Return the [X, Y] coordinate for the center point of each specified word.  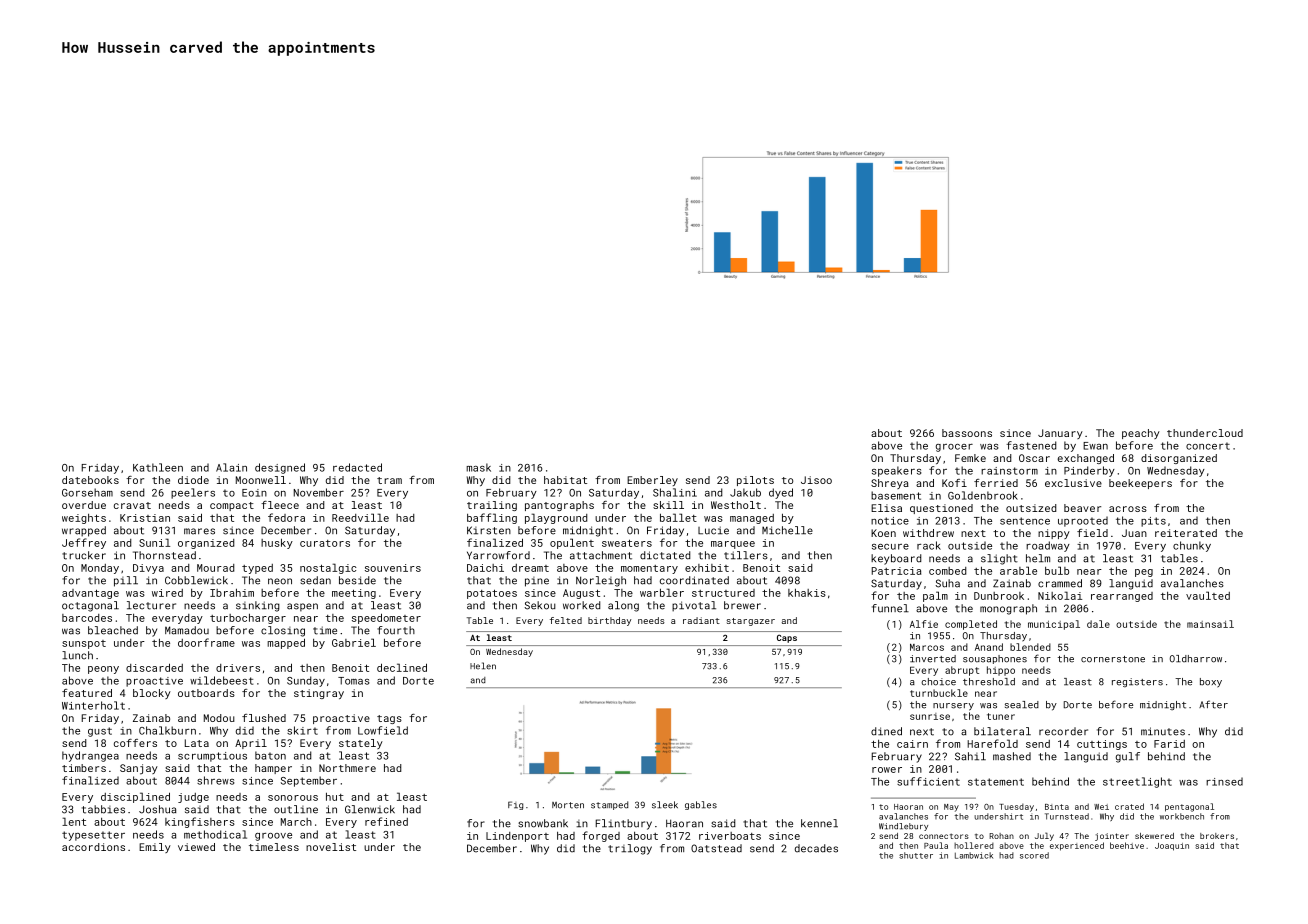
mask [478, 467]
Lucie [713, 530]
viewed [196, 847]
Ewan [1095, 446]
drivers [238, 668]
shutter [916, 855]
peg [1144, 573]
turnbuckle [939, 693]
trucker [84, 555]
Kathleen [158, 467]
